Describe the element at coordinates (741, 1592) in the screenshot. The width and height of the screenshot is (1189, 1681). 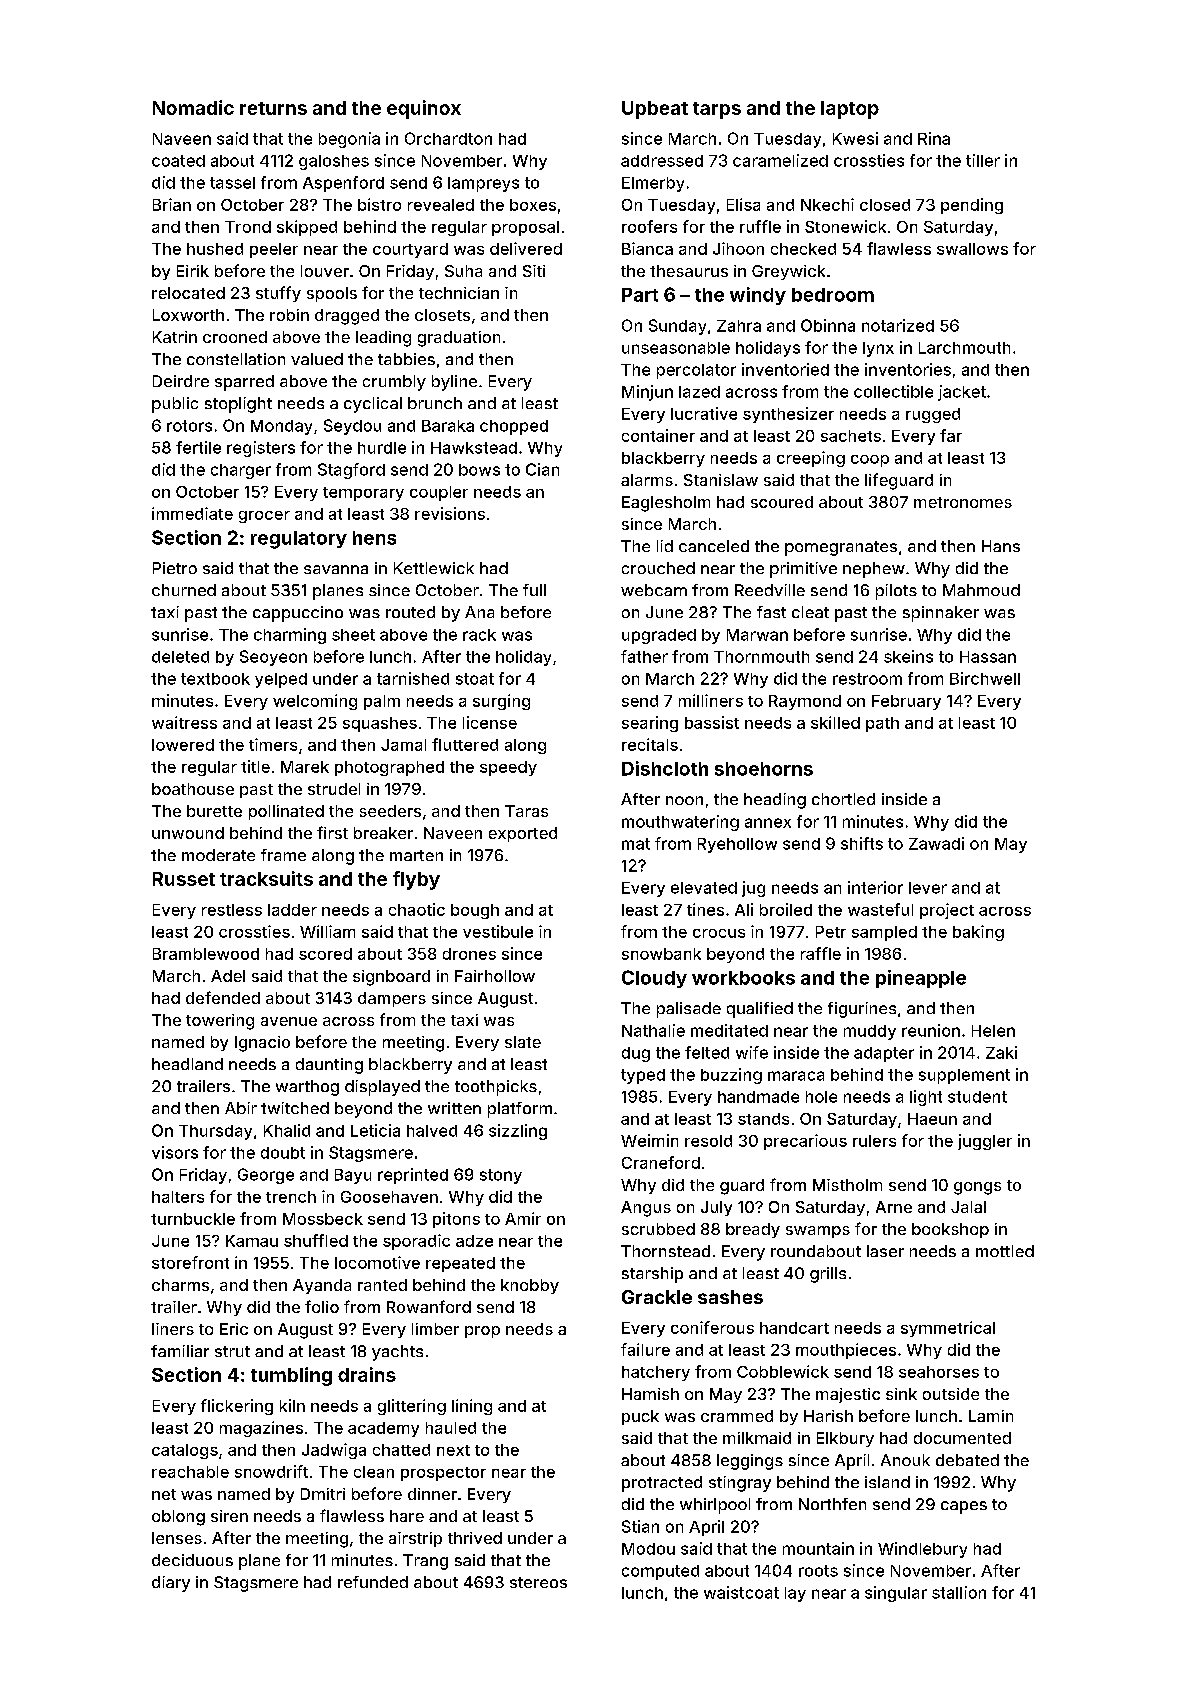
I see `waistcoat` at that location.
